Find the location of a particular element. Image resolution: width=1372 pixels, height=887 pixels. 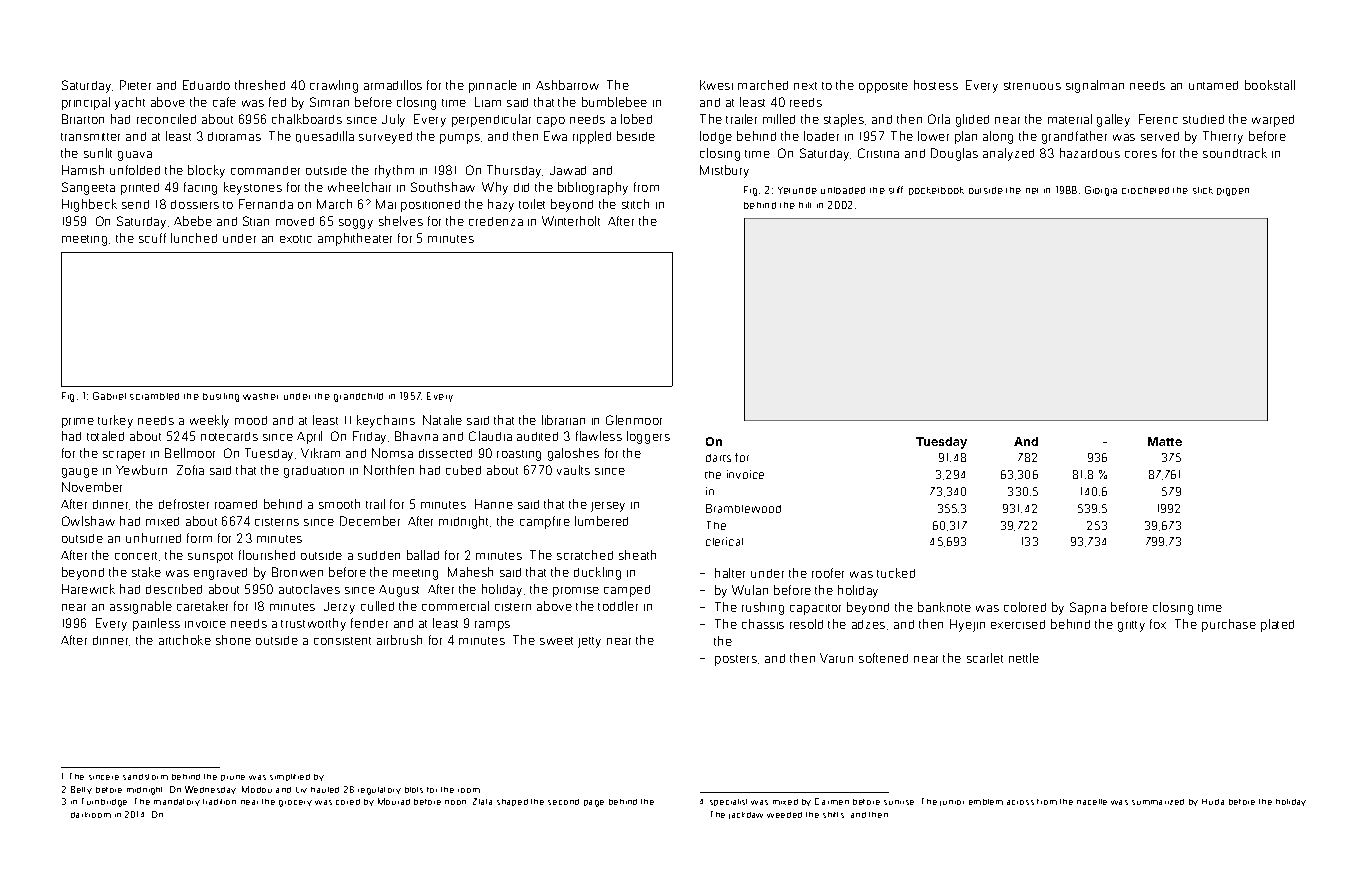

mandatory is located at coordinates (177, 802).
